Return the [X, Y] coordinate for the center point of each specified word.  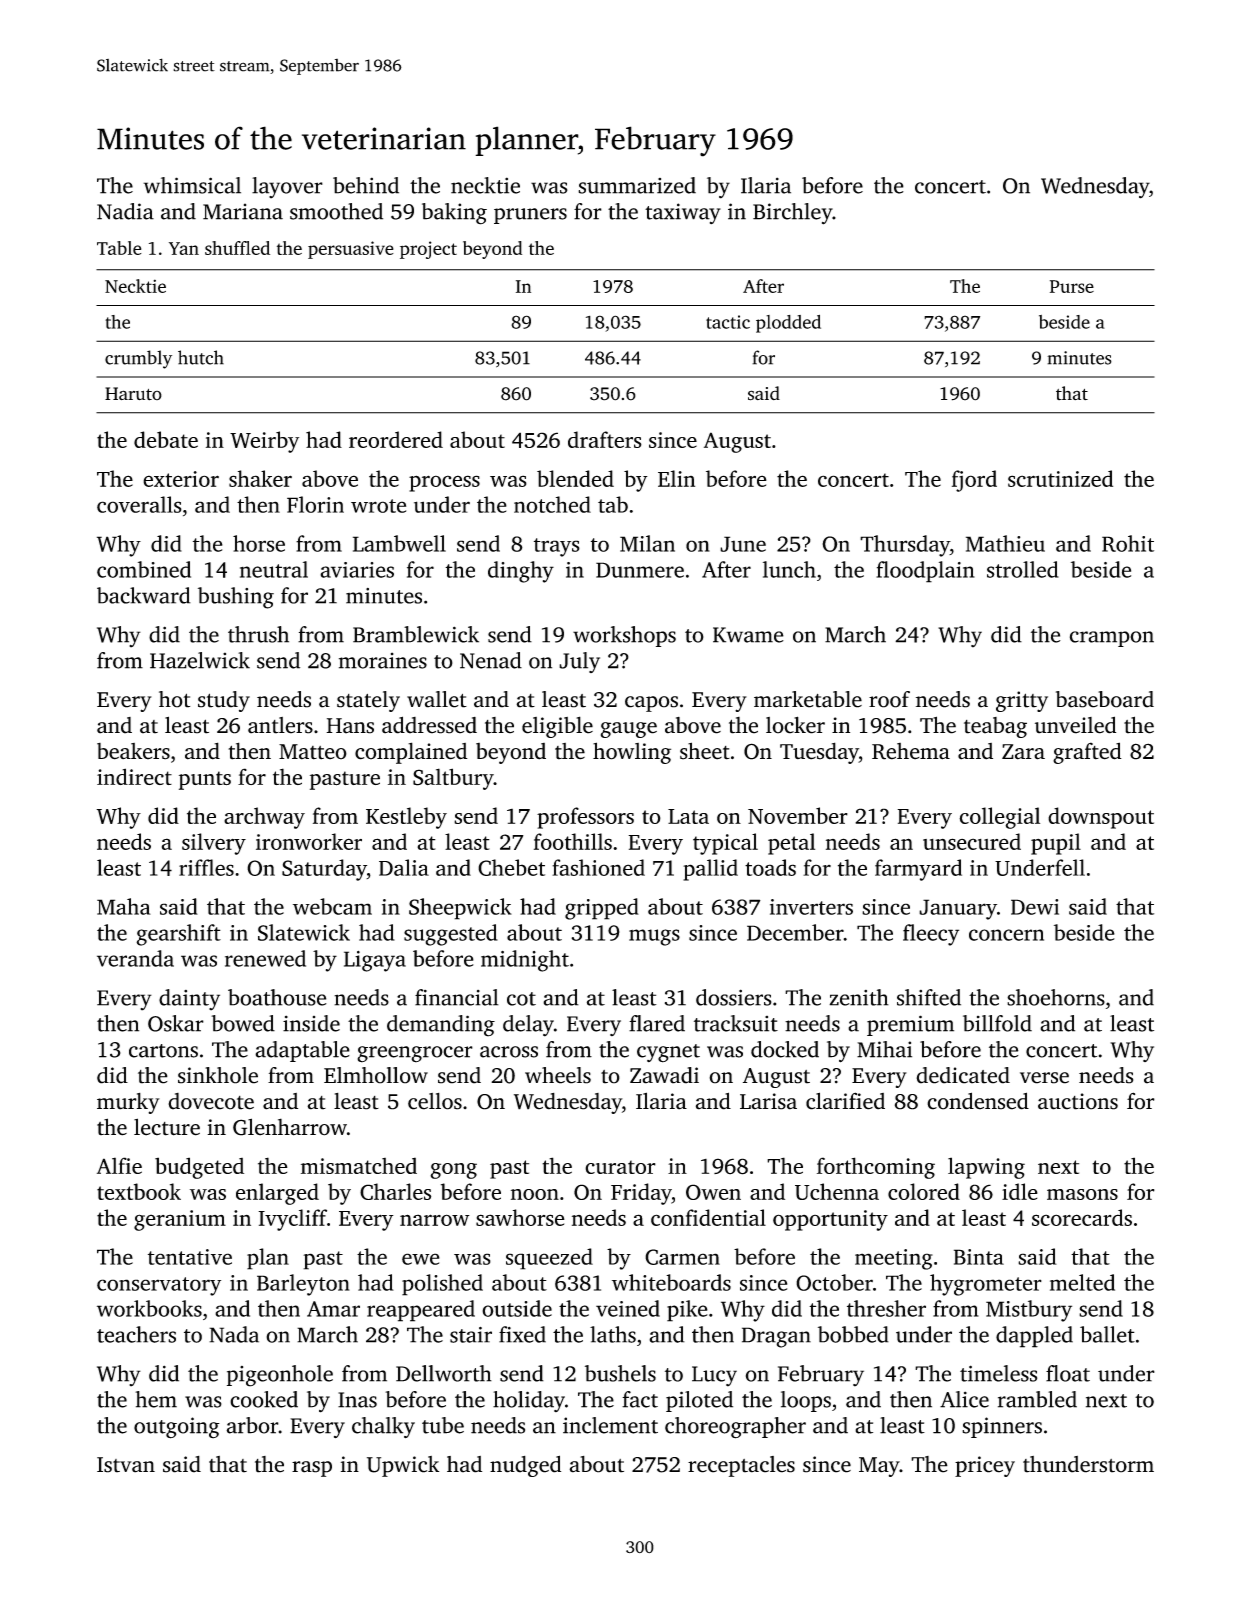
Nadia [125, 211]
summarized [637, 185]
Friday [641, 1194]
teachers [136, 1334]
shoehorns [1056, 997]
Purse [1072, 286]
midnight [525, 961]
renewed [265, 958]
